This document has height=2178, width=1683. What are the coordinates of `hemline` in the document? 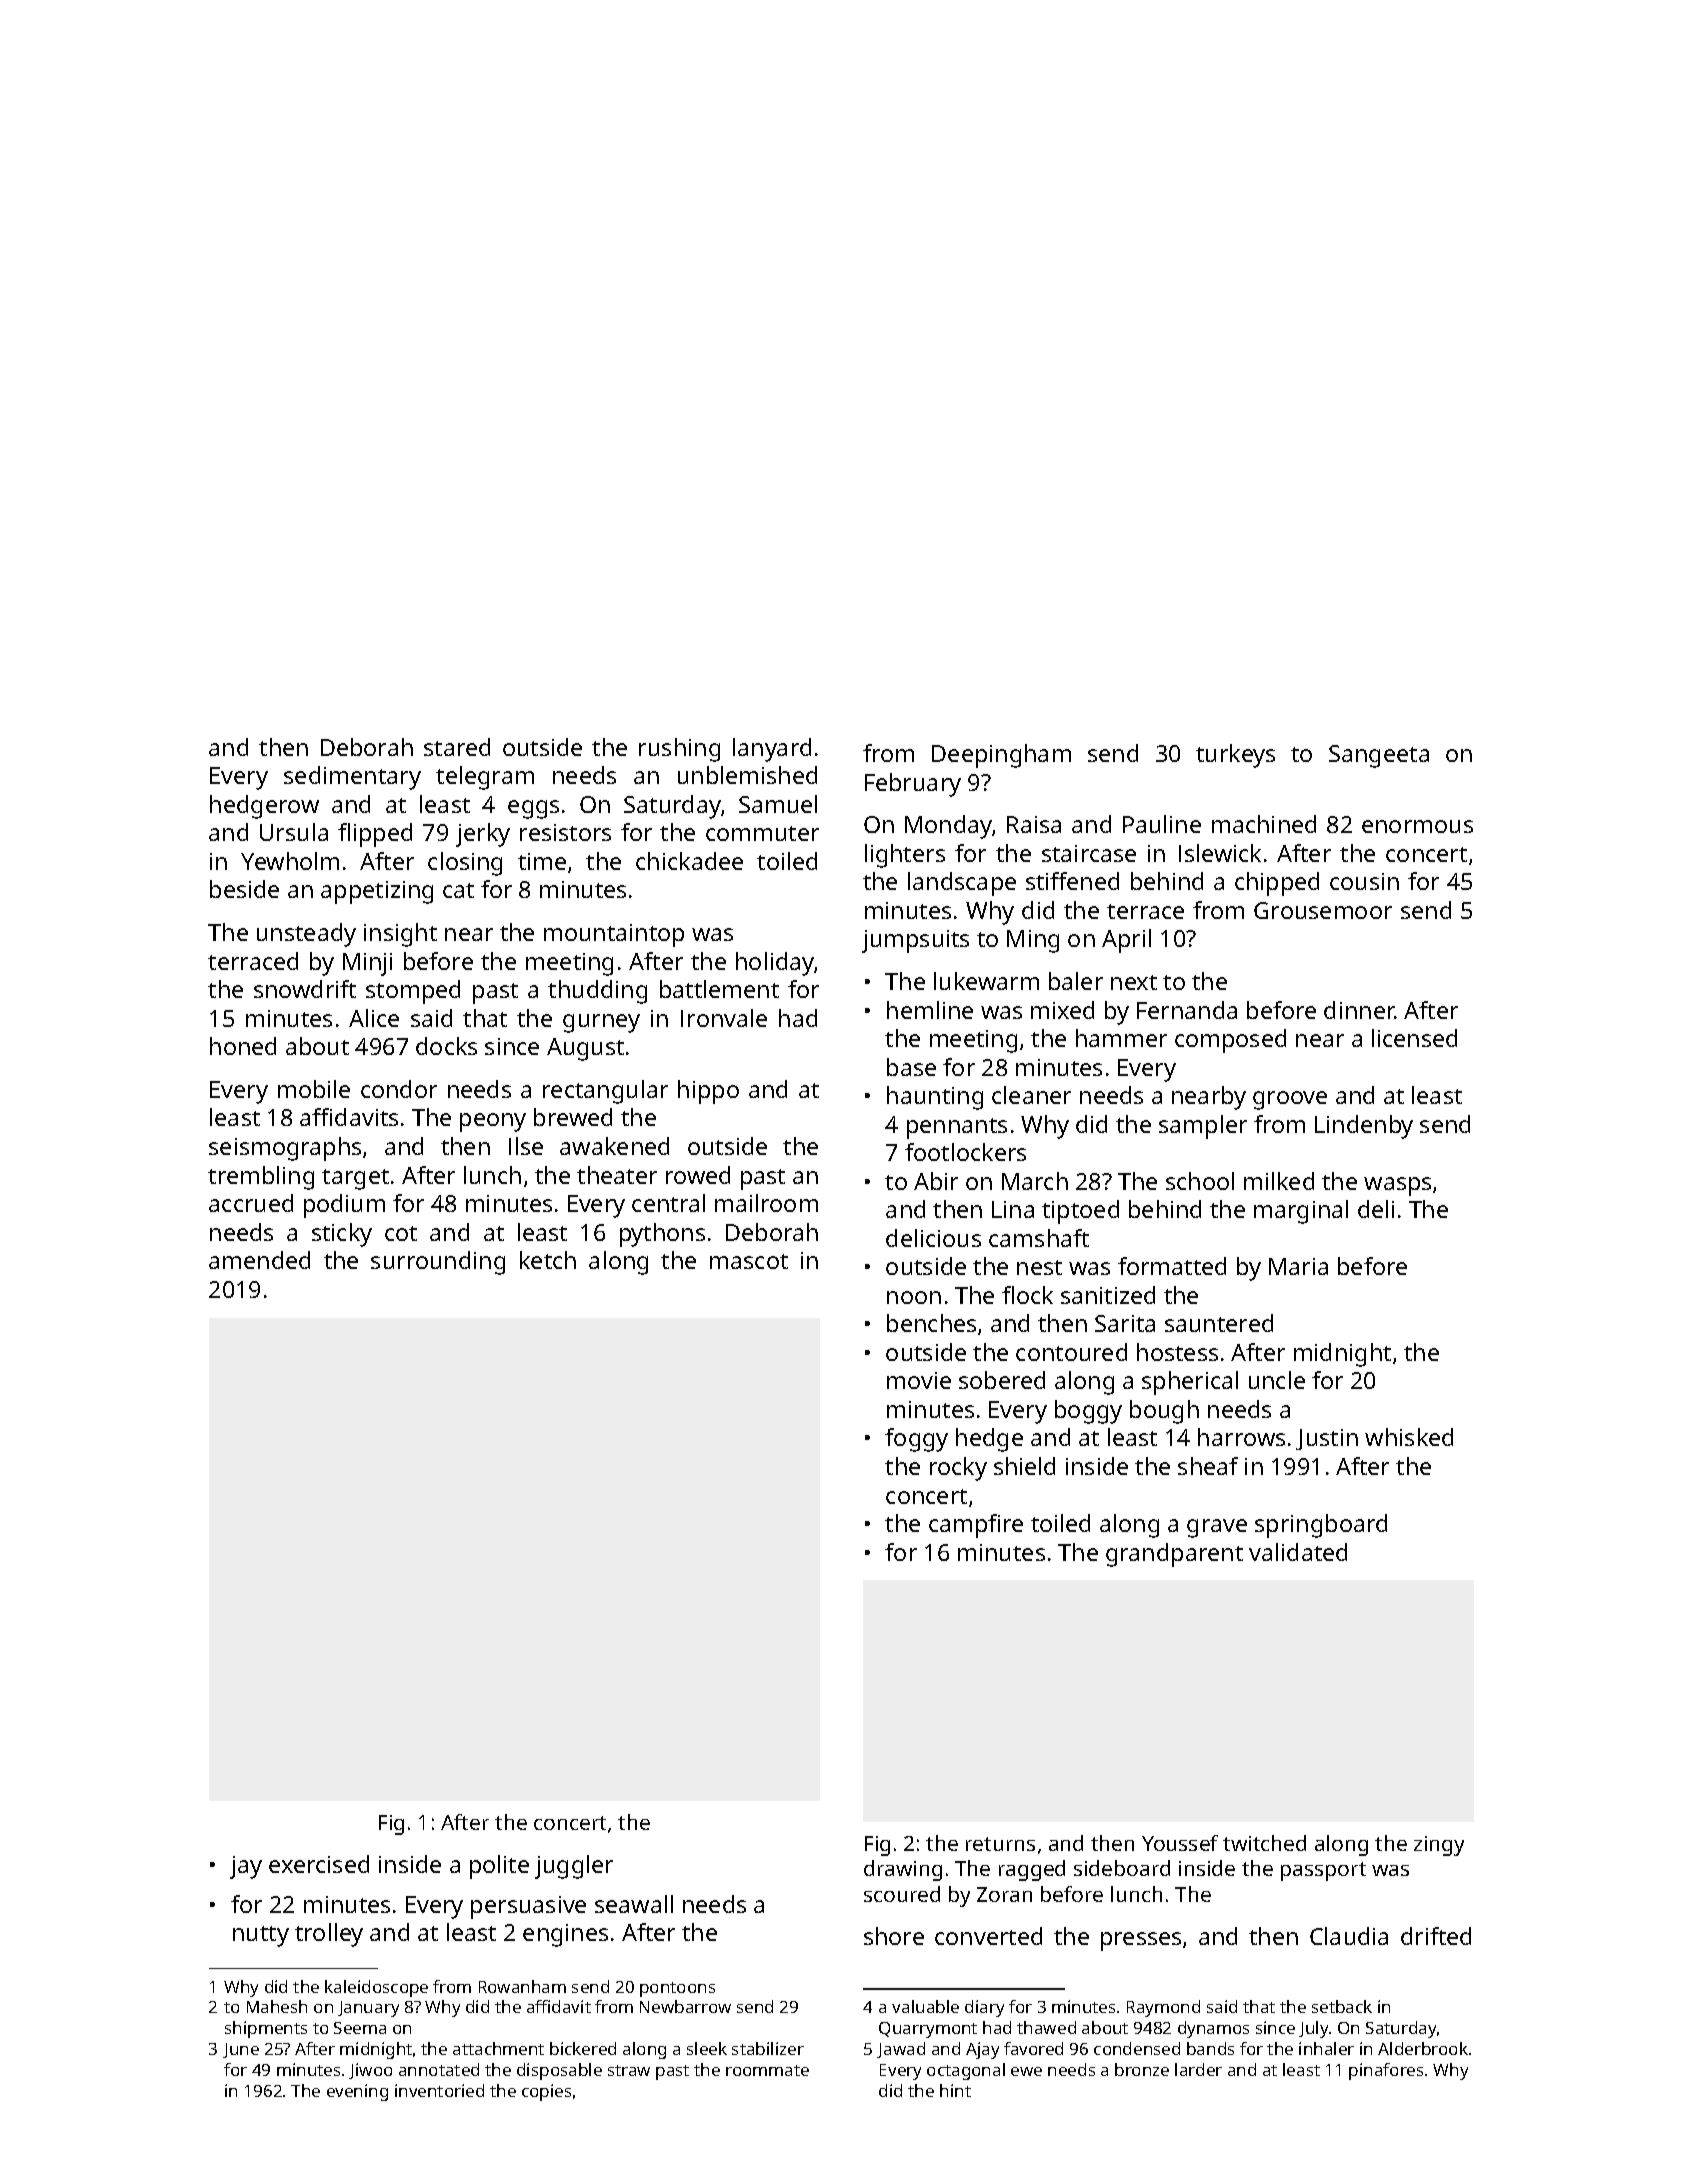 It's located at (930, 1010).
